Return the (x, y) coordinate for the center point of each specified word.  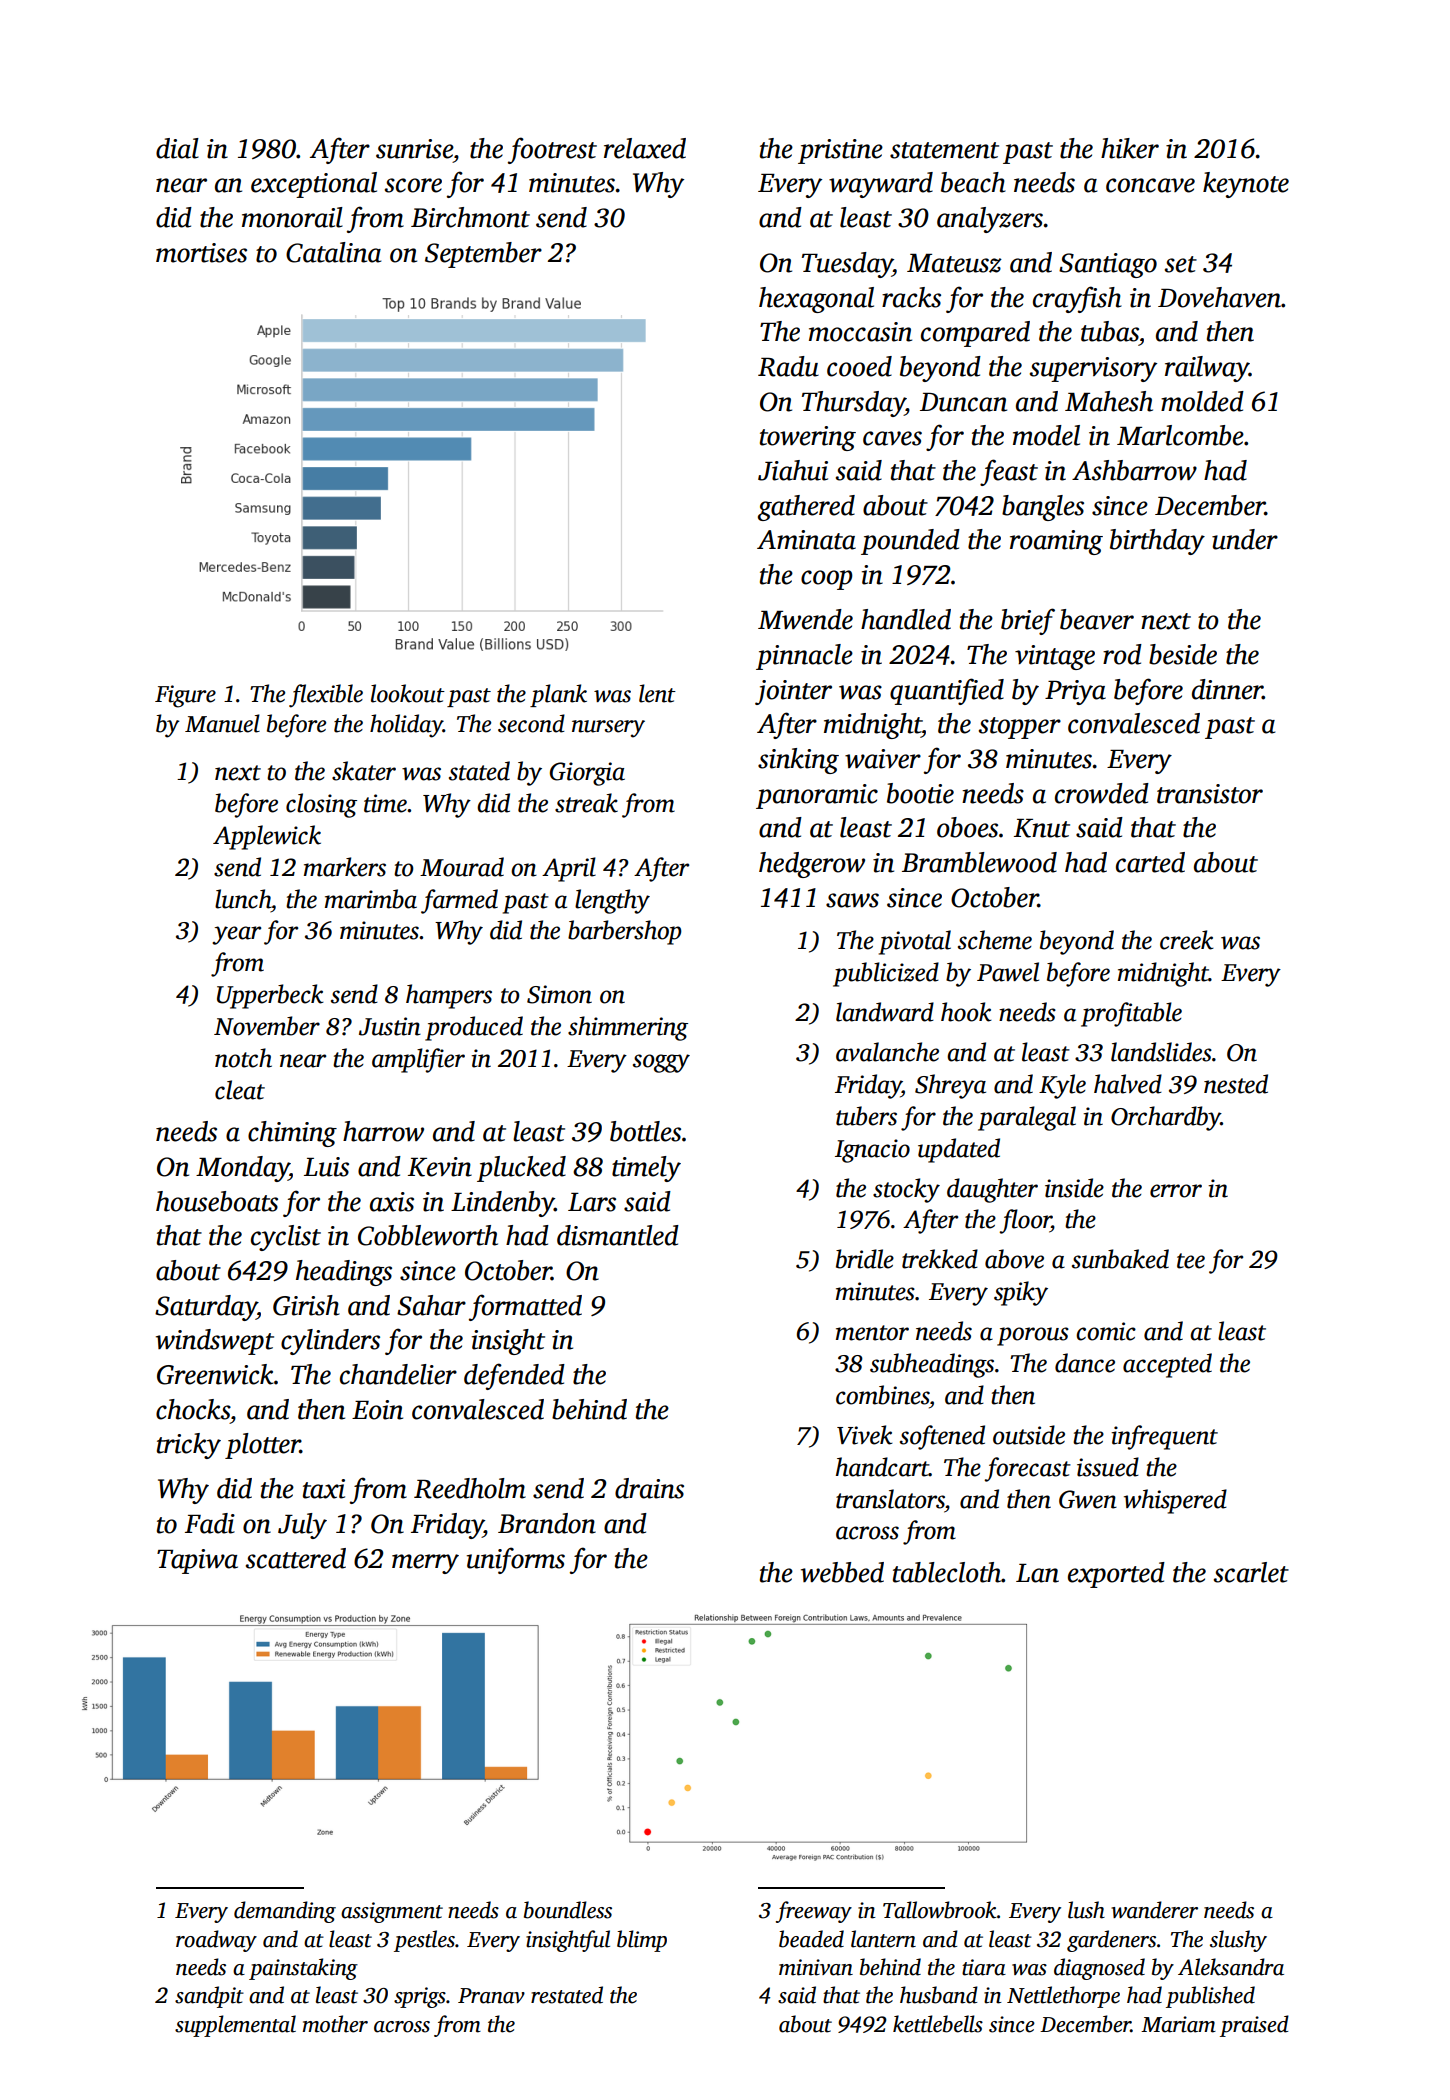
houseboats (217, 1201)
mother (335, 2024)
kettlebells (938, 2024)
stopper (1020, 728)
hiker (1130, 148)
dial (177, 148)
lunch (243, 899)
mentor (872, 1333)
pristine (840, 151)
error (1176, 1191)
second (531, 723)
